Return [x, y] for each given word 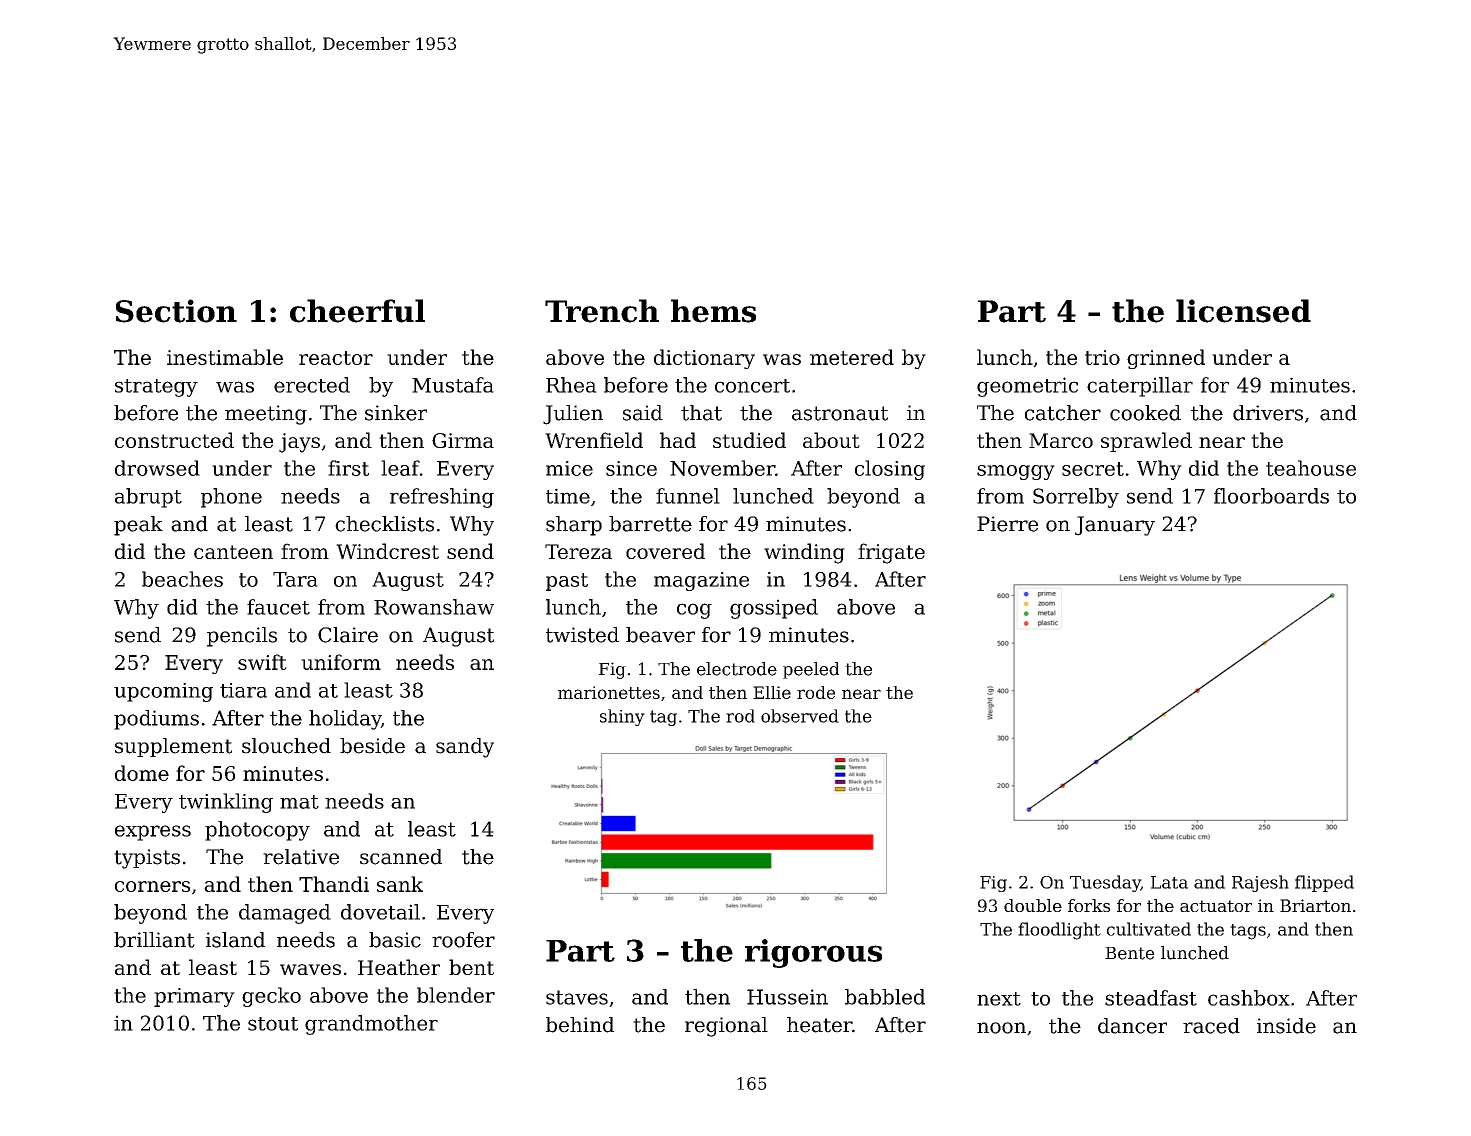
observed [800, 716]
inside [1286, 1026]
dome [142, 773]
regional [726, 1027]
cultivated [1149, 929]
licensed [1243, 311]
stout [273, 1024]
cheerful [357, 311]
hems [713, 311]
